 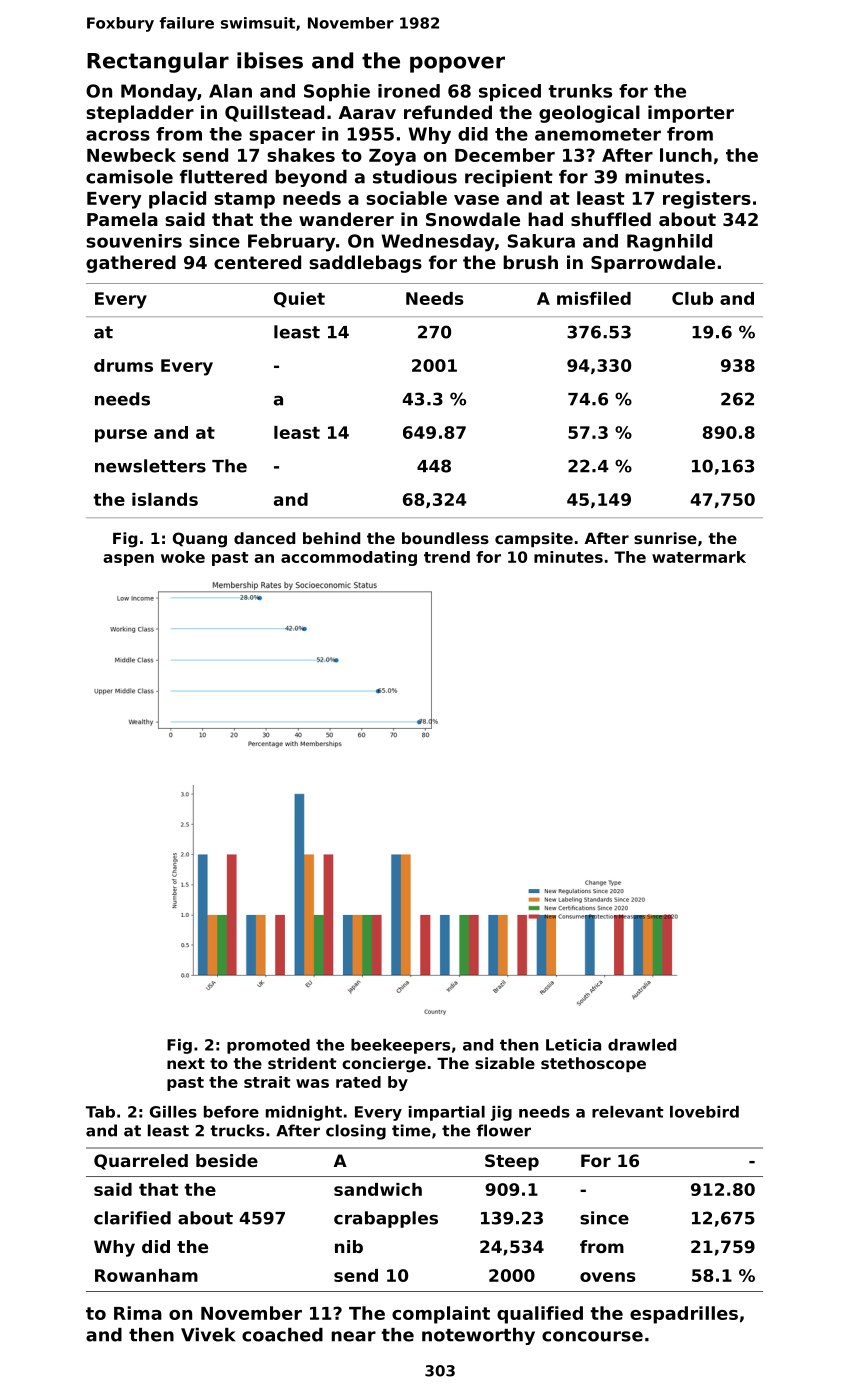 I want to click on Vivek, so click(x=208, y=1335).
